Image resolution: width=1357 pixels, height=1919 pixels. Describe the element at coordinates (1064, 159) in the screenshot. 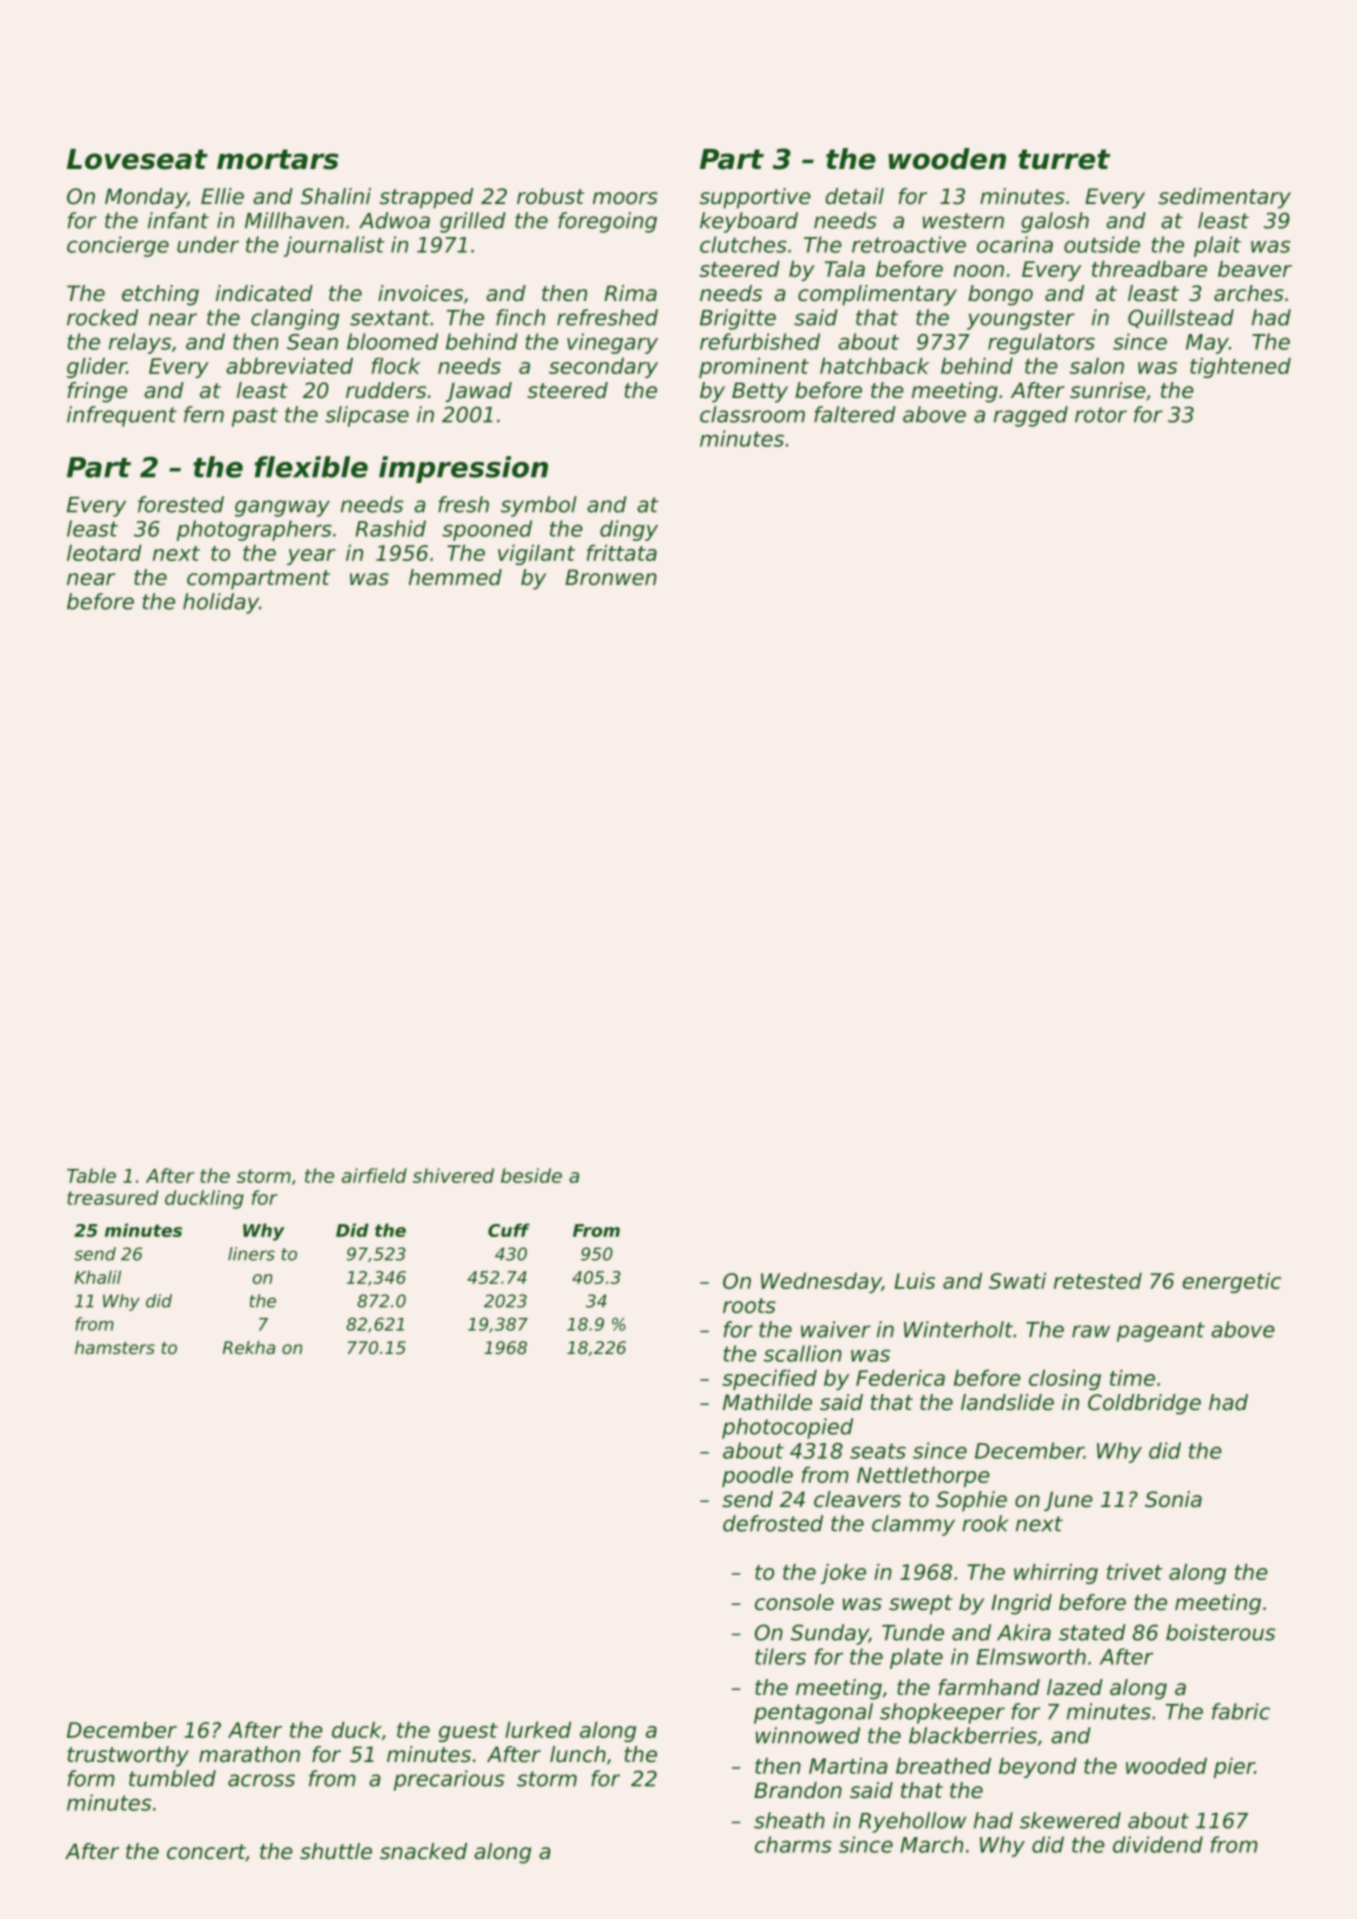

I see `turret` at that location.
